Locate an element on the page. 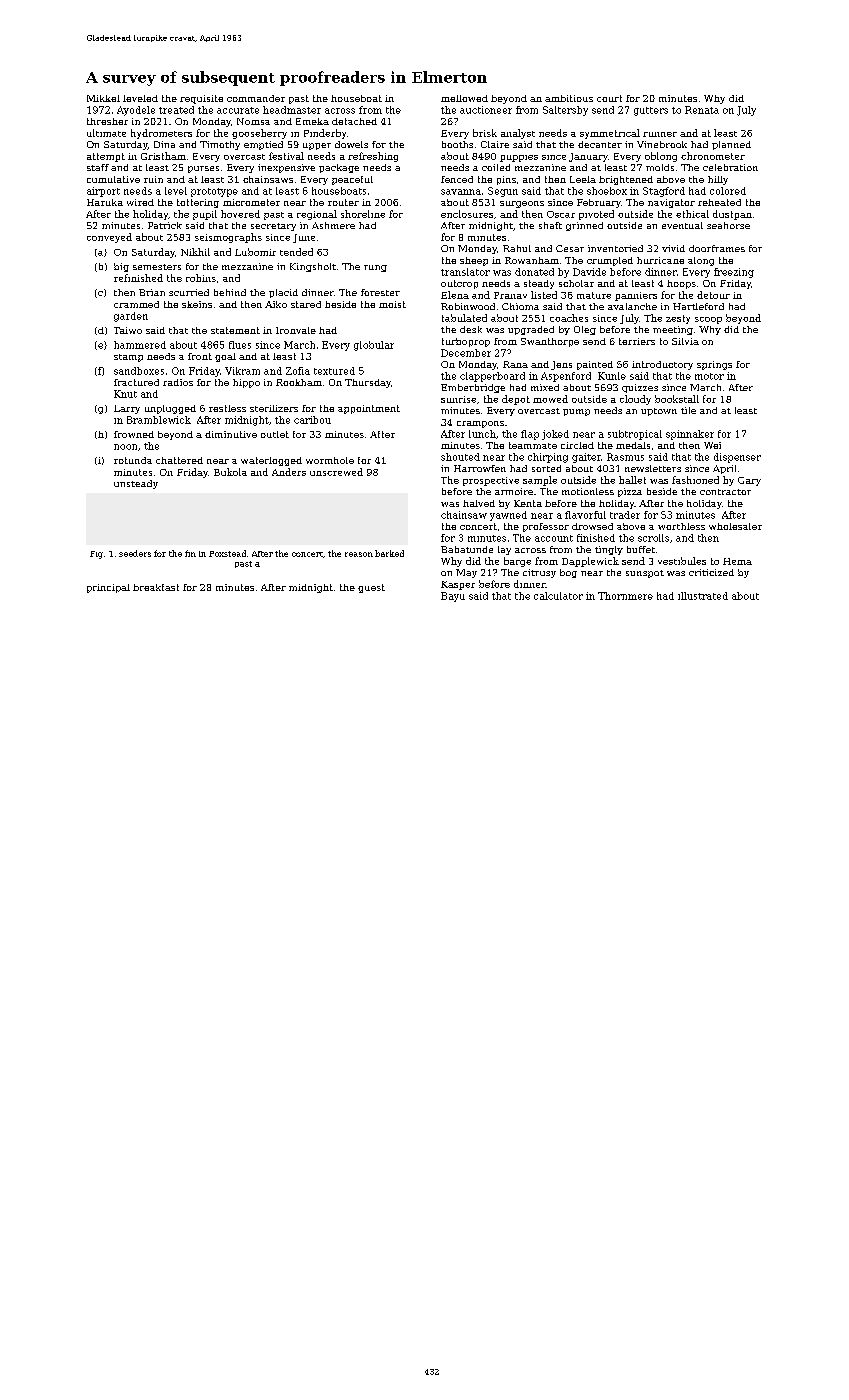  outlet is located at coordinates (275, 434).
